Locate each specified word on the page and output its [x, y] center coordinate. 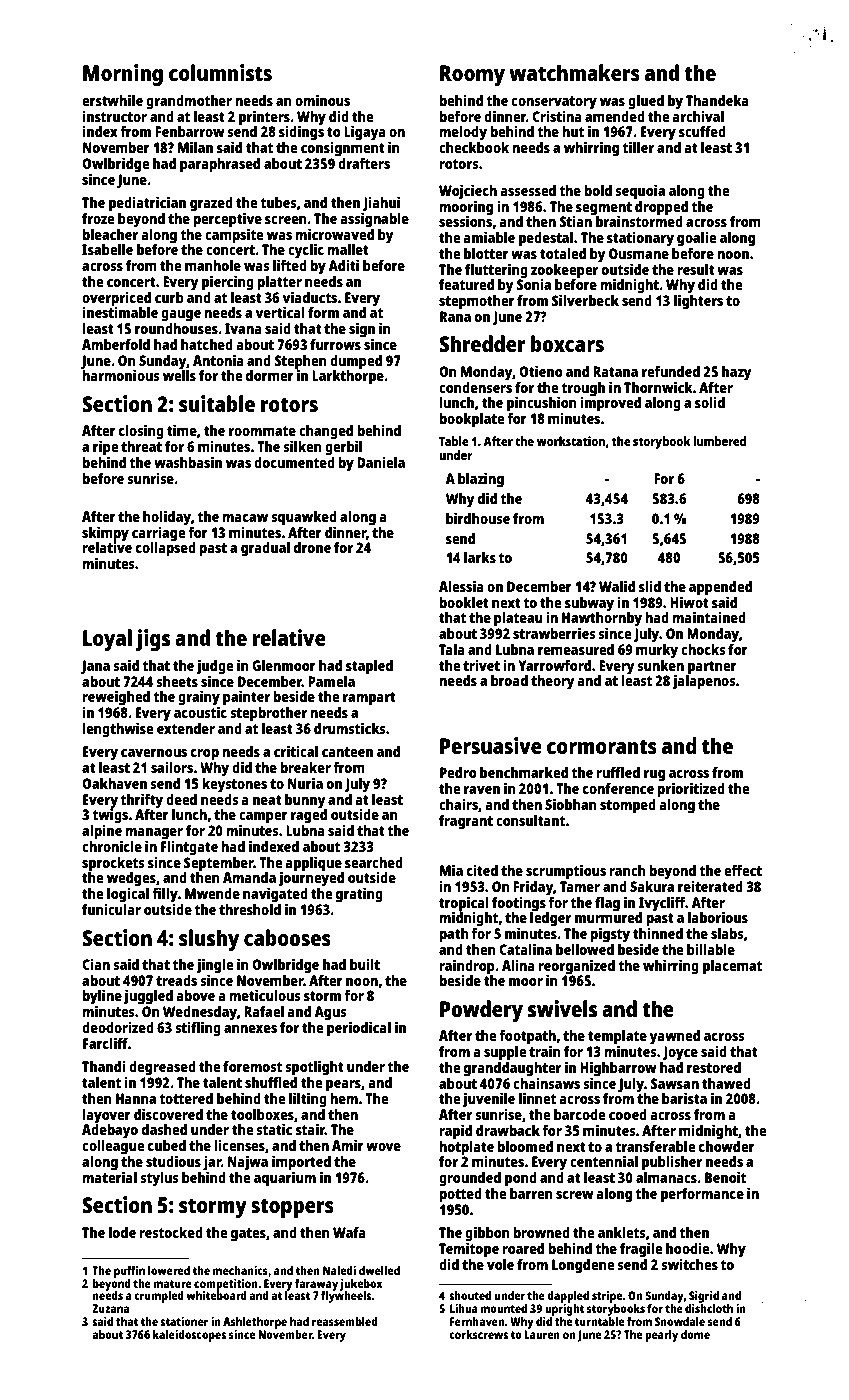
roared [523, 1248]
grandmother [189, 102]
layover [106, 1116]
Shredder [482, 343]
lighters [698, 302]
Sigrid [704, 1297]
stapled [369, 667]
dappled [568, 1297]
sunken [660, 665]
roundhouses [176, 328]
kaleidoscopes [189, 1336]
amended [615, 116]
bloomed [525, 1146]
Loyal [107, 640]
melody [463, 133]
